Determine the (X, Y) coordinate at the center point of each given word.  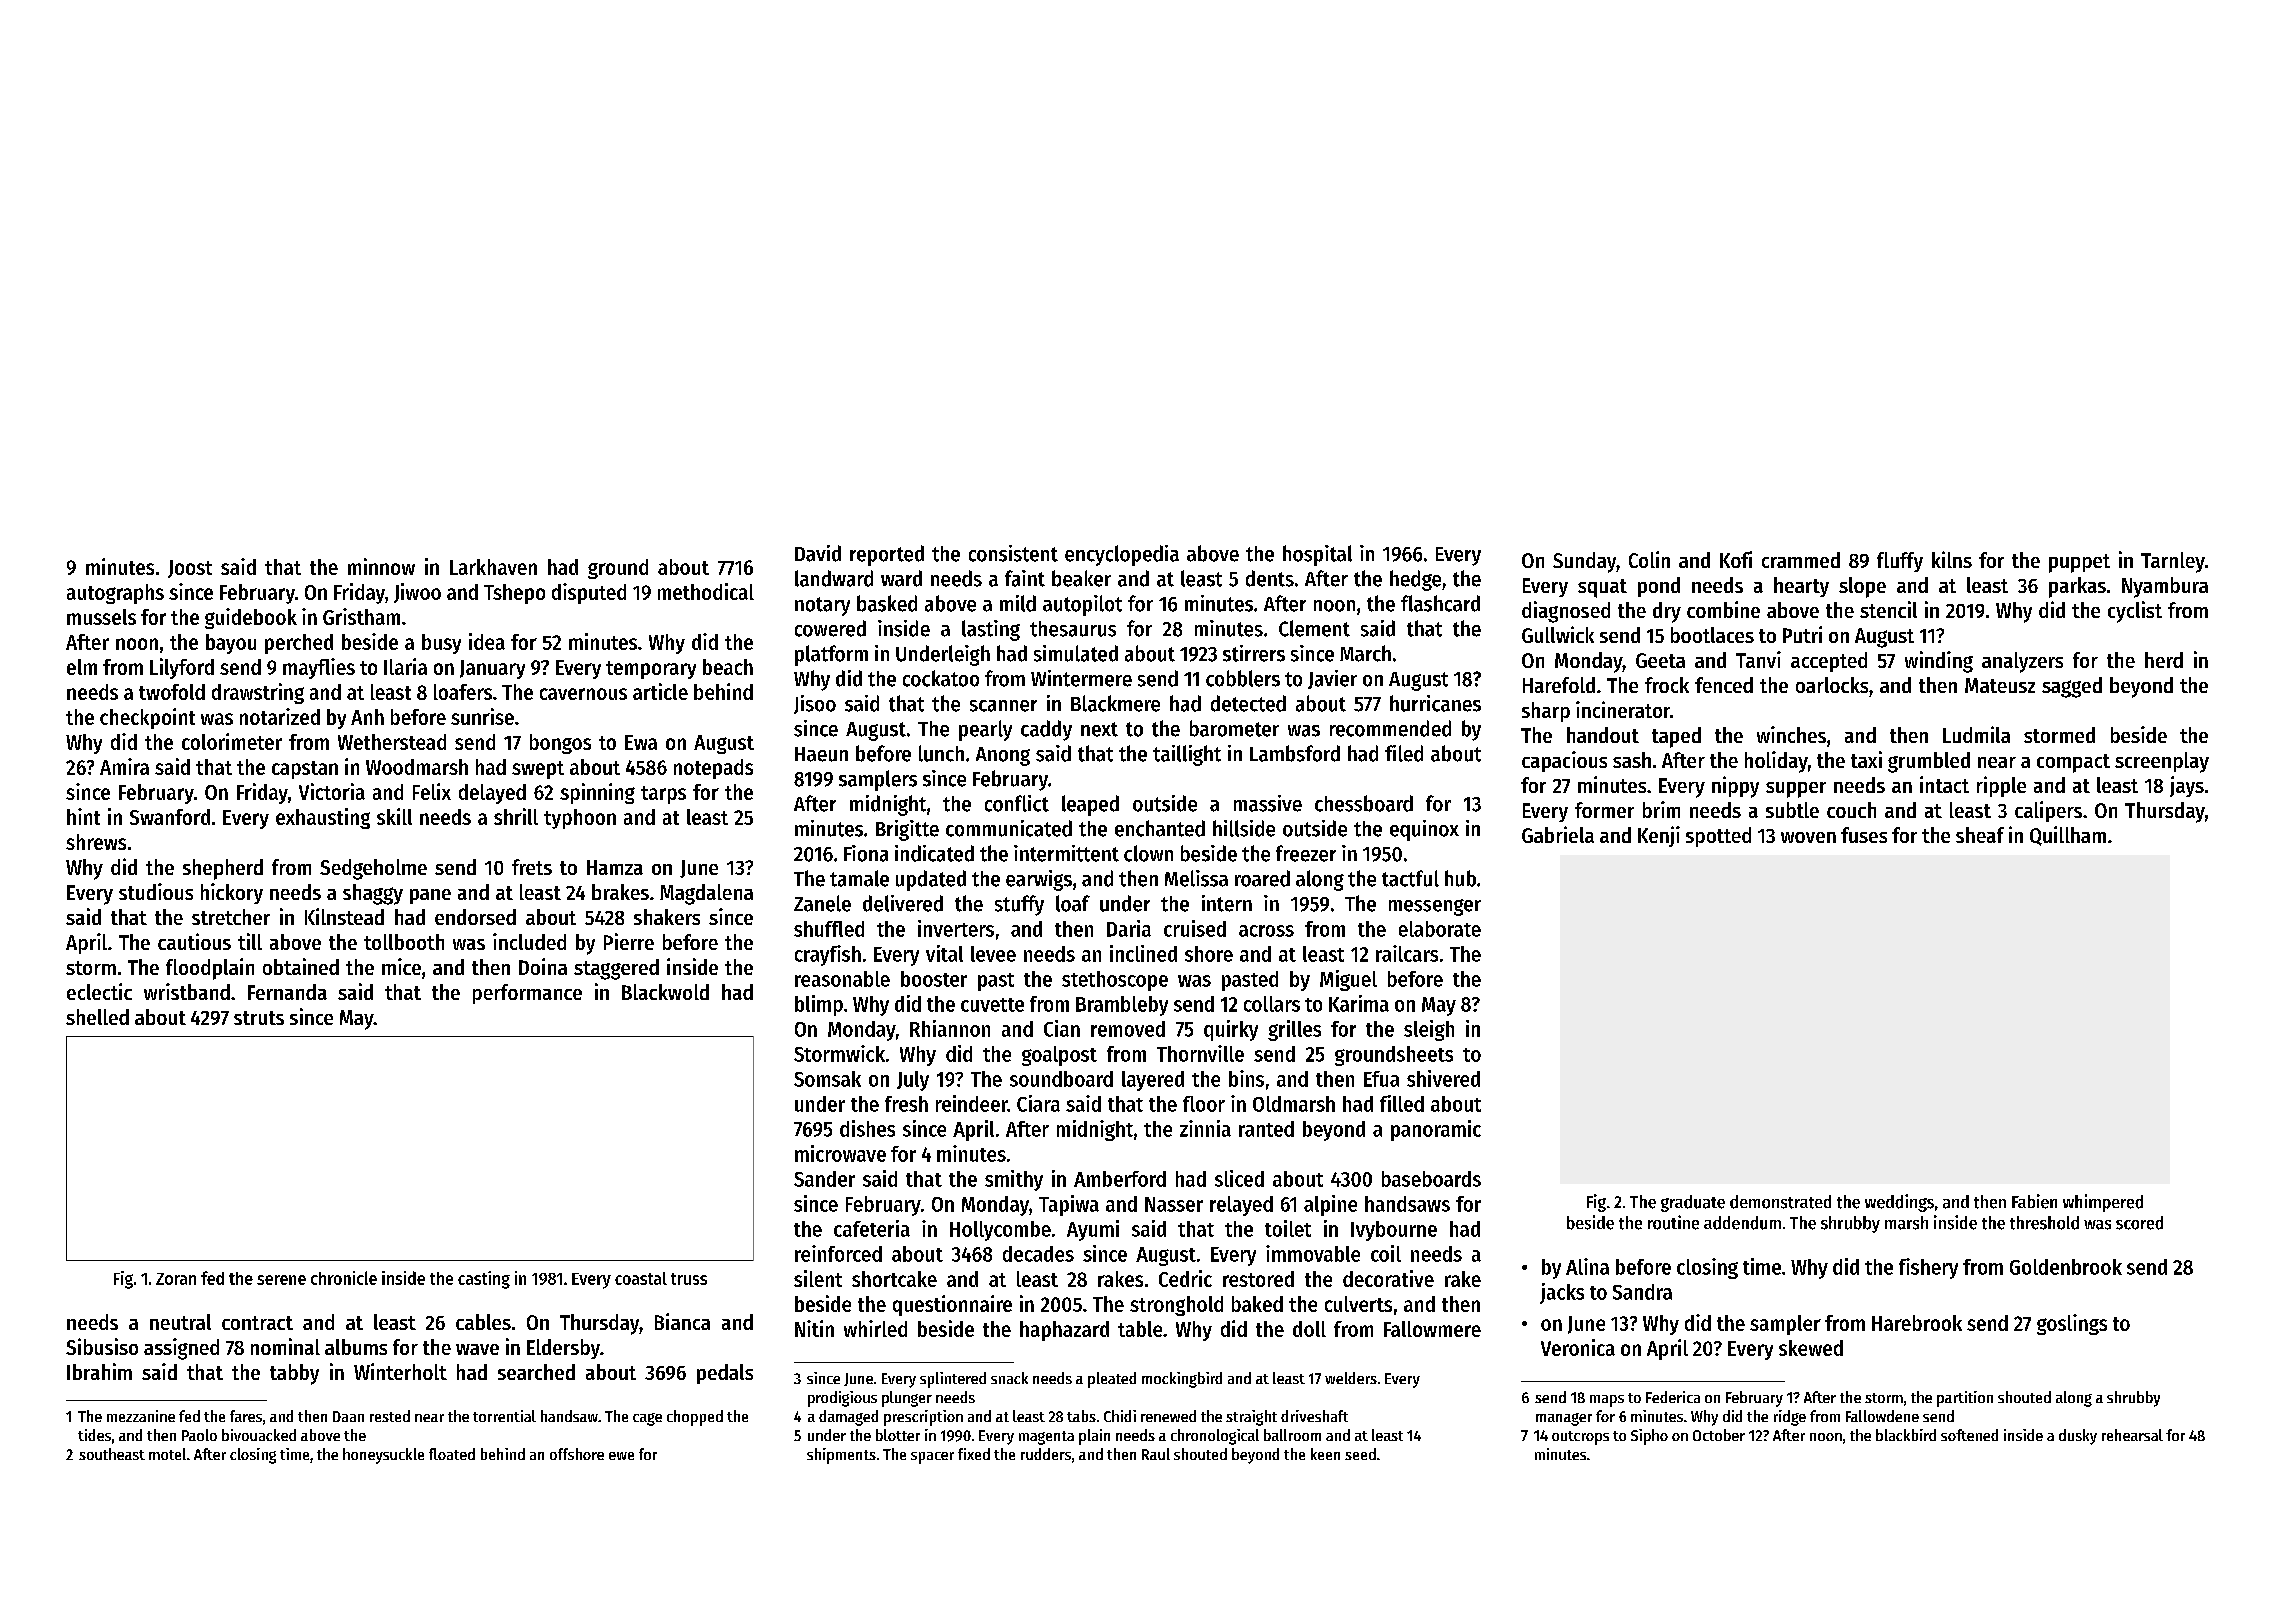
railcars (1407, 953)
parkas (2077, 587)
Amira (124, 766)
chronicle (344, 1278)
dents (1270, 578)
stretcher (231, 917)
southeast (112, 1454)
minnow (381, 566)
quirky (1231, 1030)
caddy (1046, 730)
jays (2187, 786)
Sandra (1642, 1292)
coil (1386, 1253)
